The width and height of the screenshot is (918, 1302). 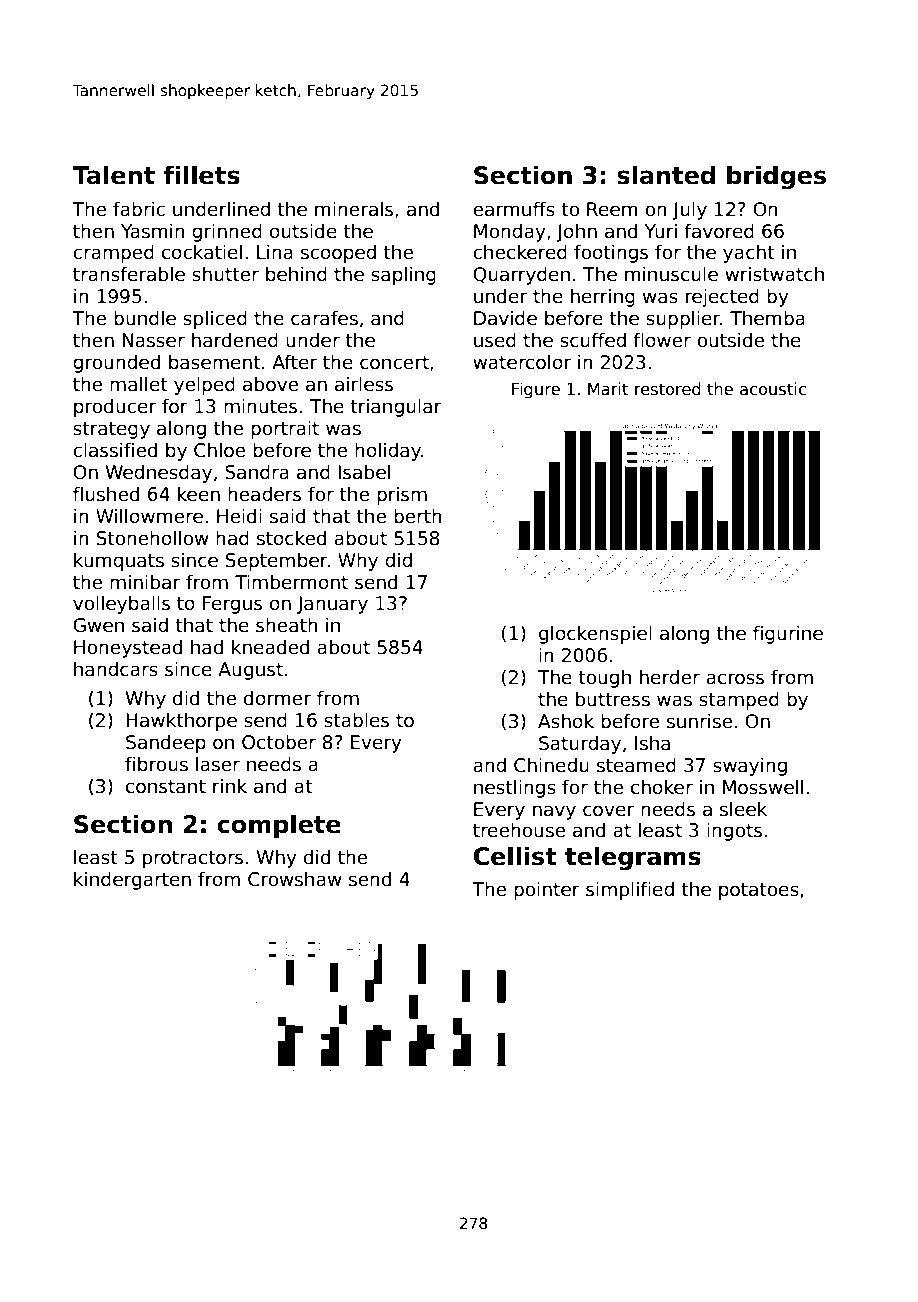 I want to click on producer, so click(x=115, y=408).
